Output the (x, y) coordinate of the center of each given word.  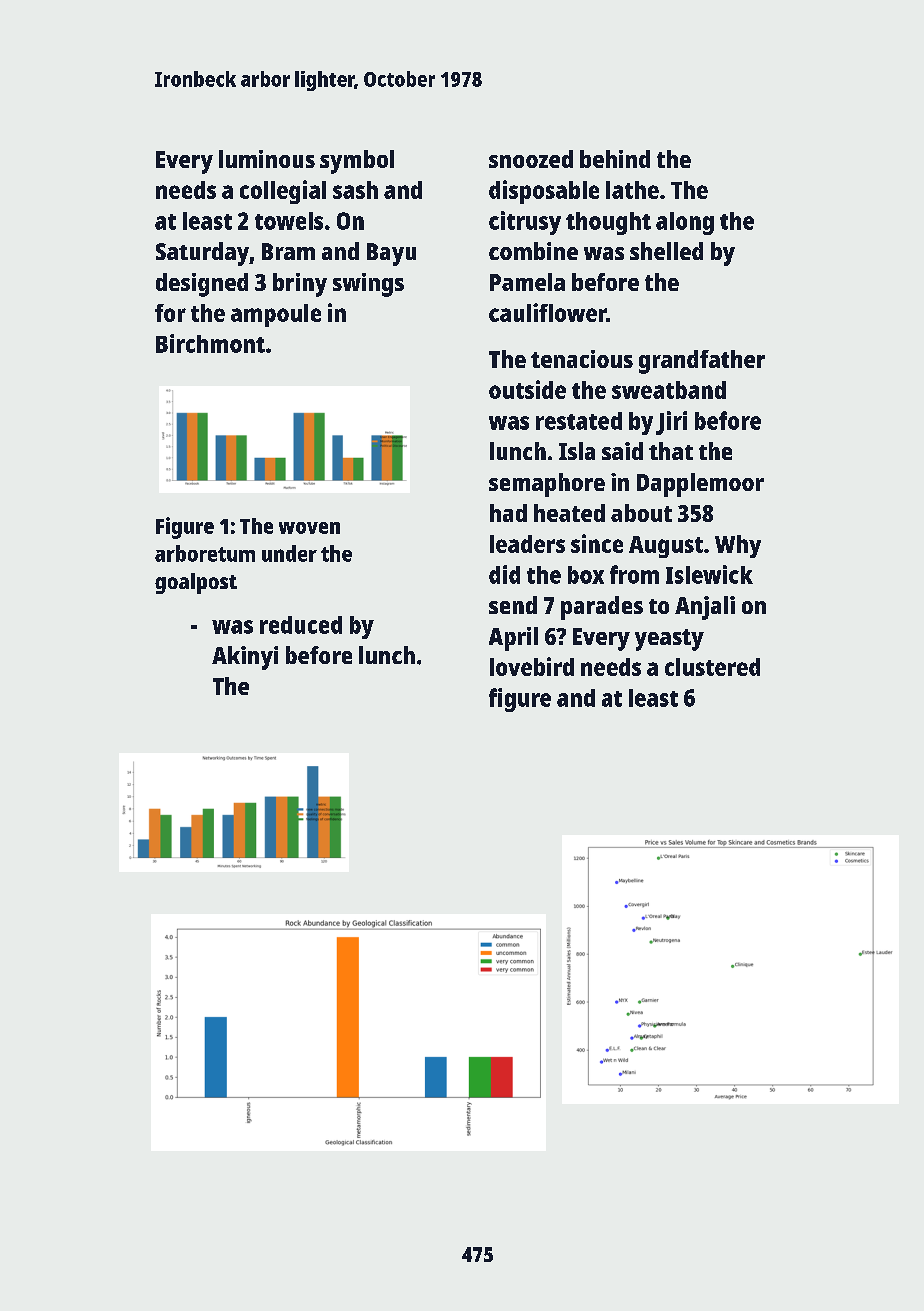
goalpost (196, 583)
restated (579, 421)
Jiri (671, 423)
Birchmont (210, 343)
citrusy (525, 223)
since (597, 543)
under (289, 553)
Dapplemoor (700, 485)
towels (289, 221)
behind (615, 159)
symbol (357, 162)
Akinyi (245, 658)
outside (527, 389)
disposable (544, 192)
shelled (666, 251)
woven (309, 528)
